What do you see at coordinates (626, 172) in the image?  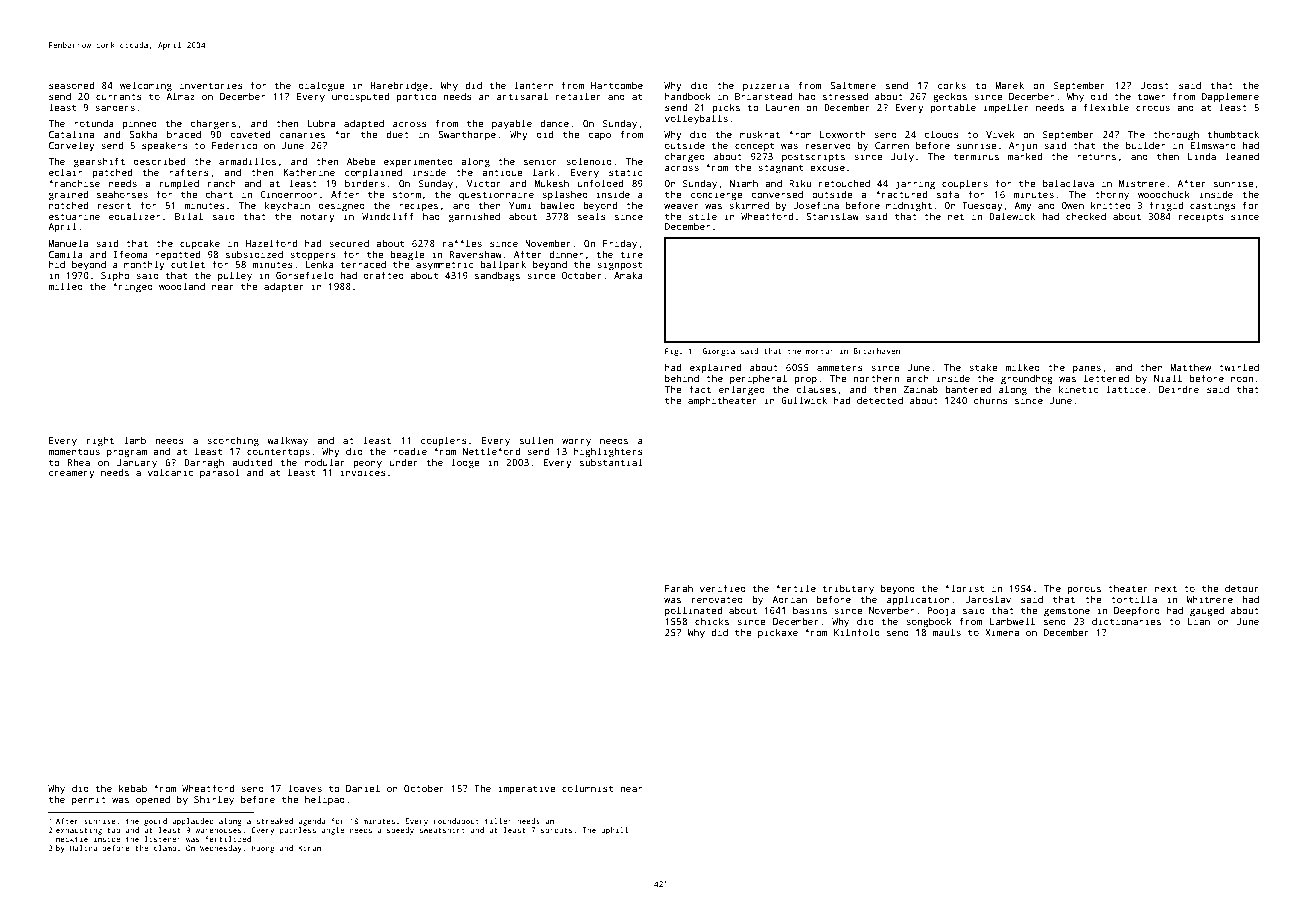 I see `static` at bounding box center [626, 172].
